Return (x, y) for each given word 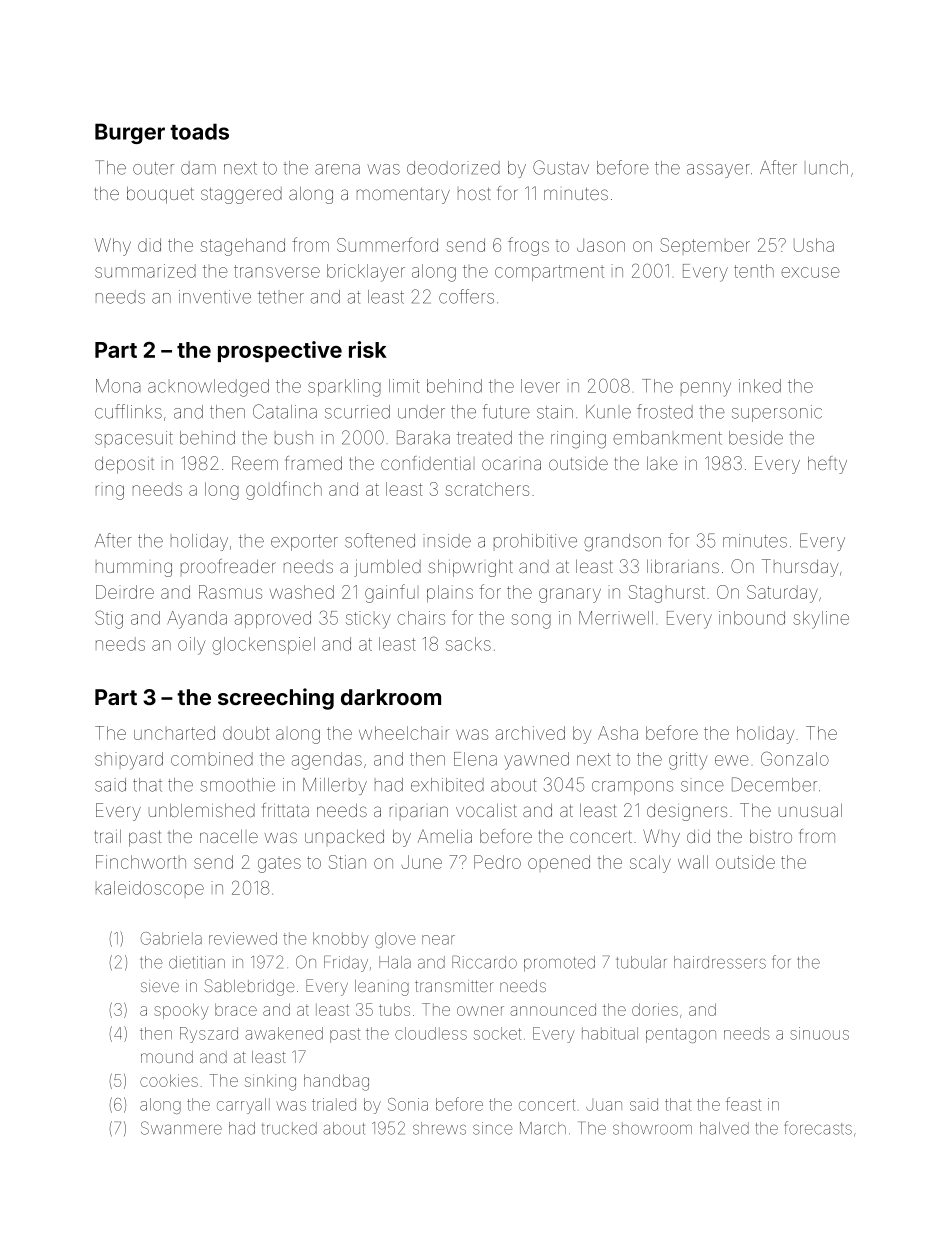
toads (199, 131)
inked (760, 386)
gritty (688, 761)
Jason (601, 245)
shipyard (129, 761)
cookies (169, 1080)
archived (530, 733)
